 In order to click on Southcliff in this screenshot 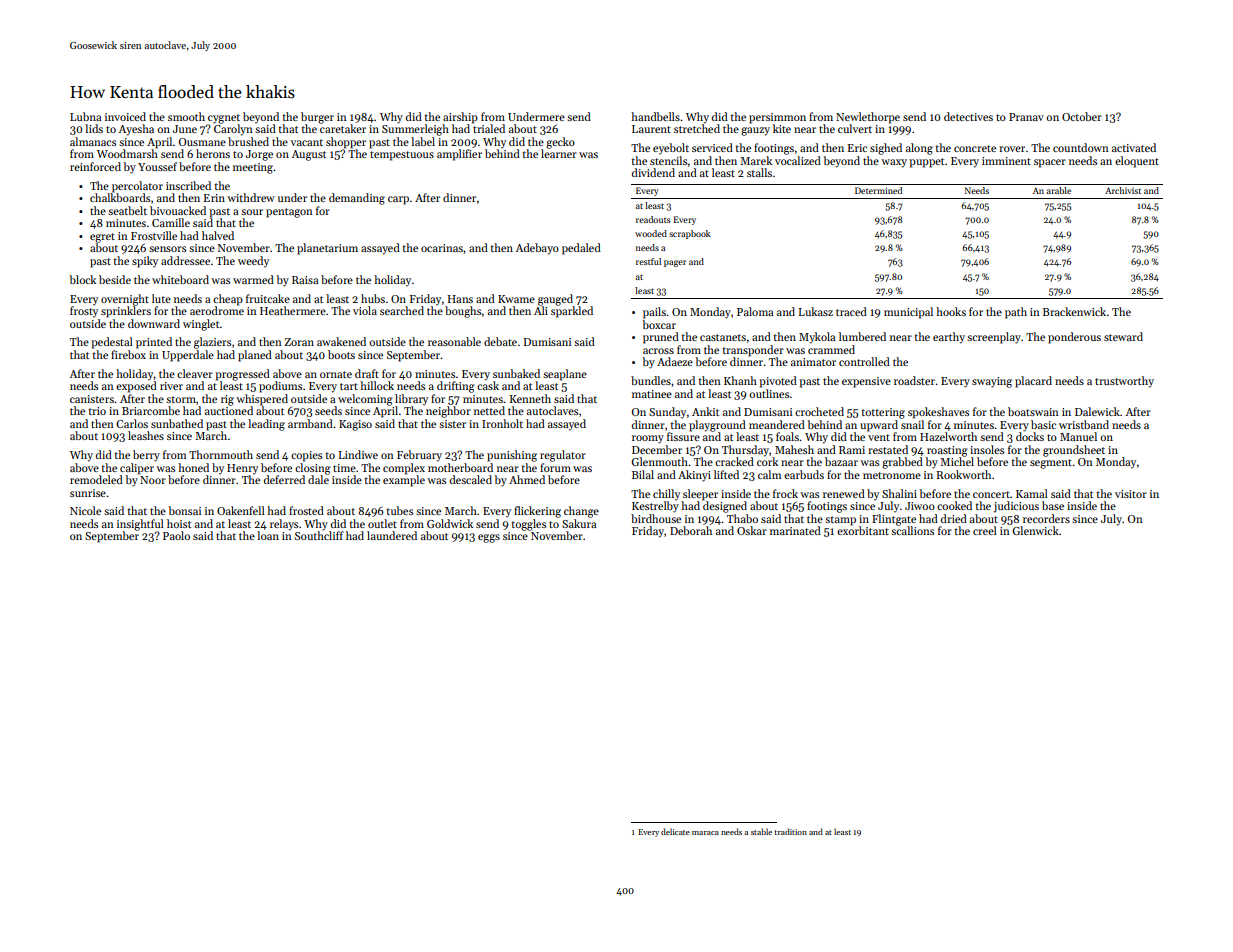, I will do `click(319, 535)`.
